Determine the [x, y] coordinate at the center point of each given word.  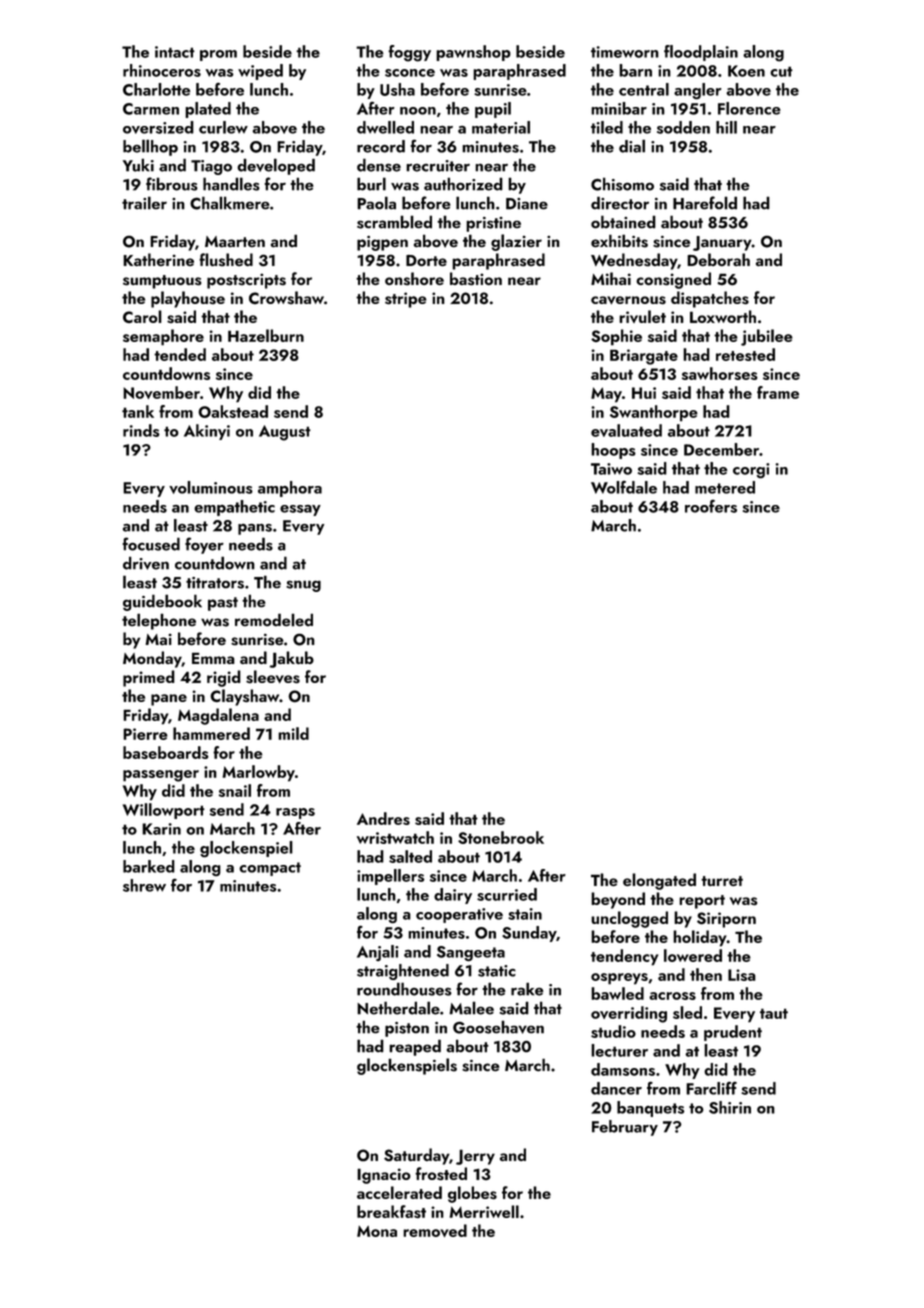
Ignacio [384, 1176]
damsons [623, 1069]
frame [778, 392]
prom [218, 55]
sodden [683, 127]
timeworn [625, 52]
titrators [215, 583]
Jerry [475, 1157]
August [285, 433]
